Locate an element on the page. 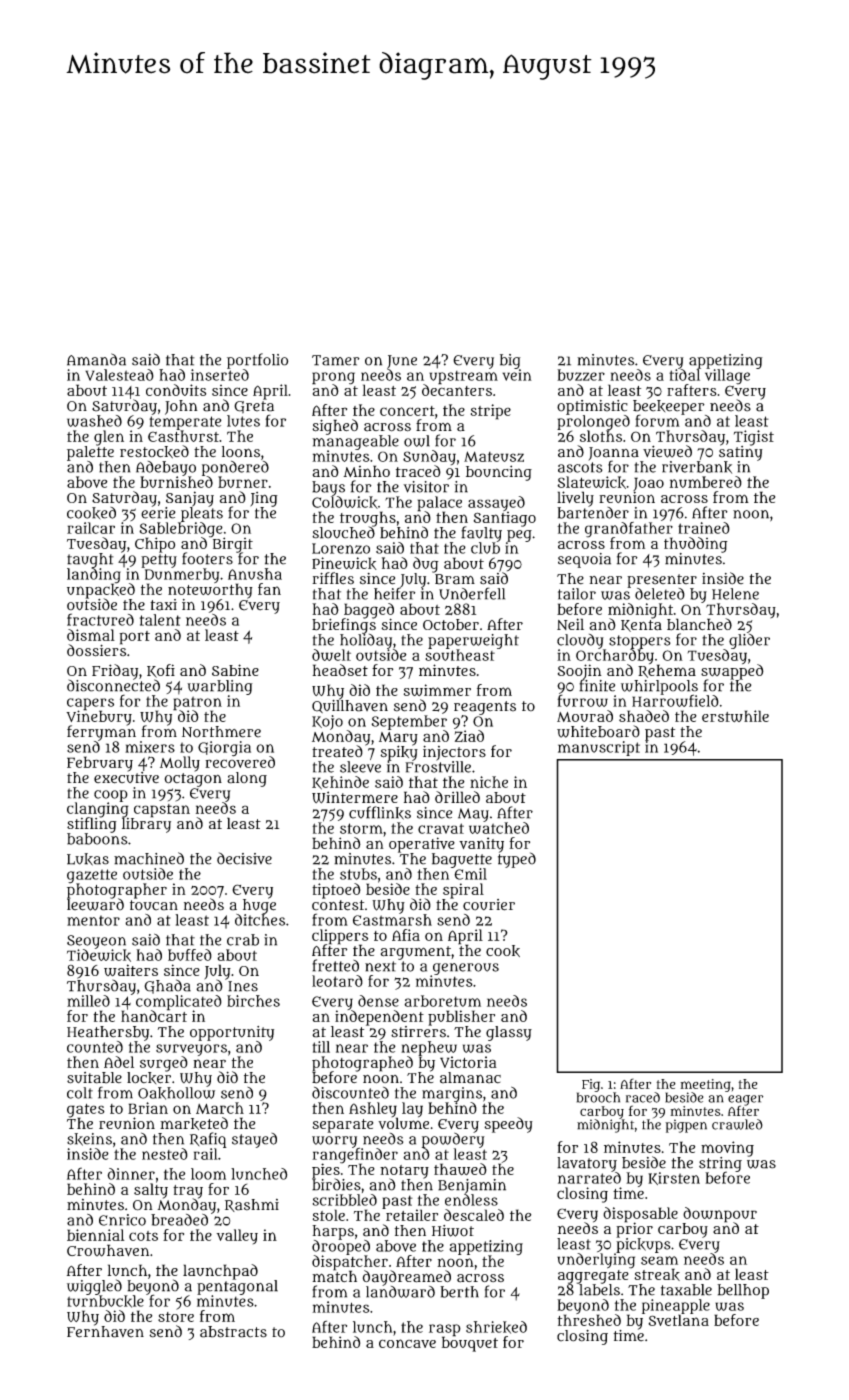 This image has width=849, height=1400. talent is located at coordinates (160, 620).
